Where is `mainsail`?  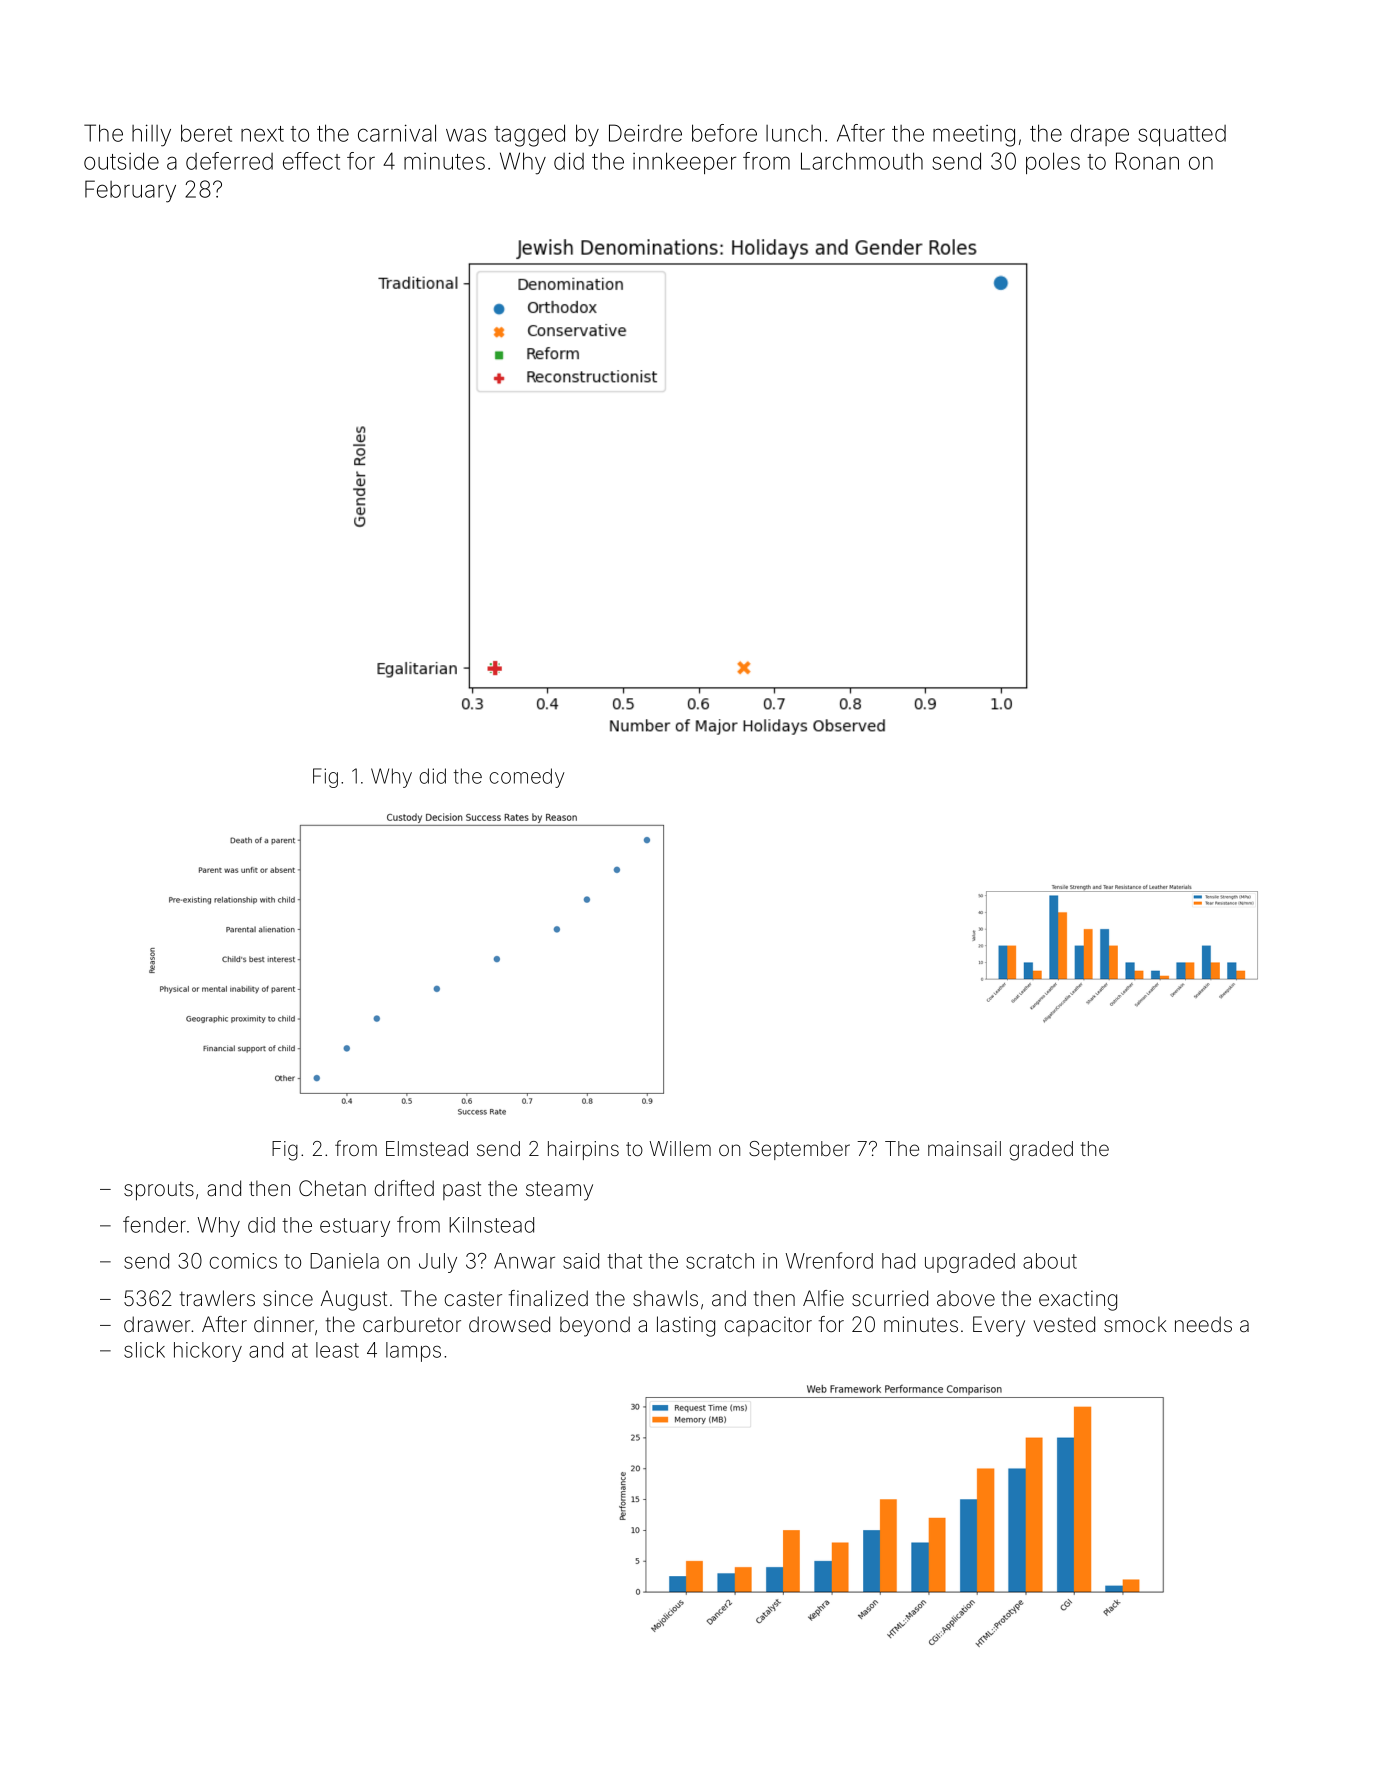 mainsail is located at coordinates (964, 1148).
